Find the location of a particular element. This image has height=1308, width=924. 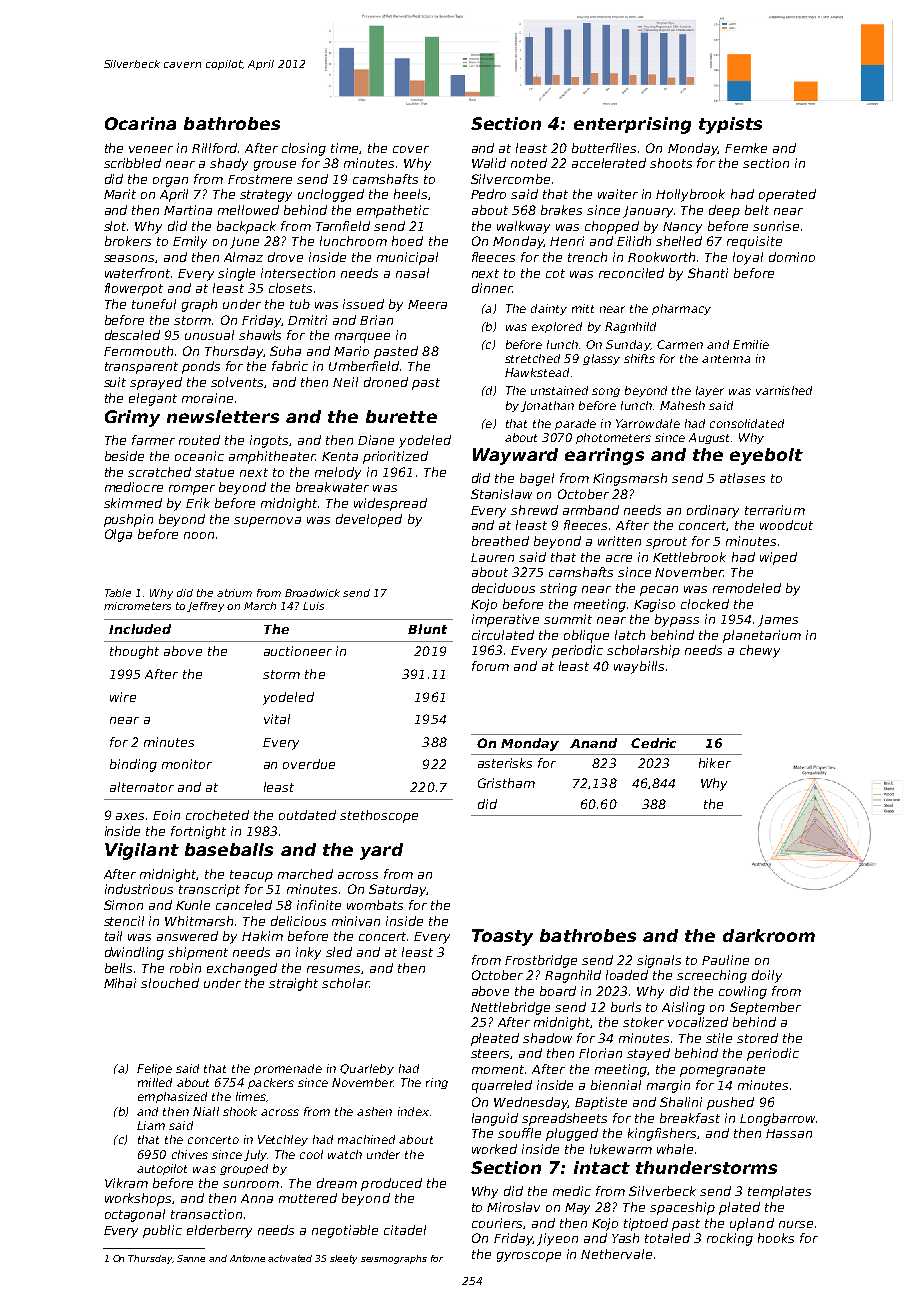

waybills is located at coordinates (639, 667).
